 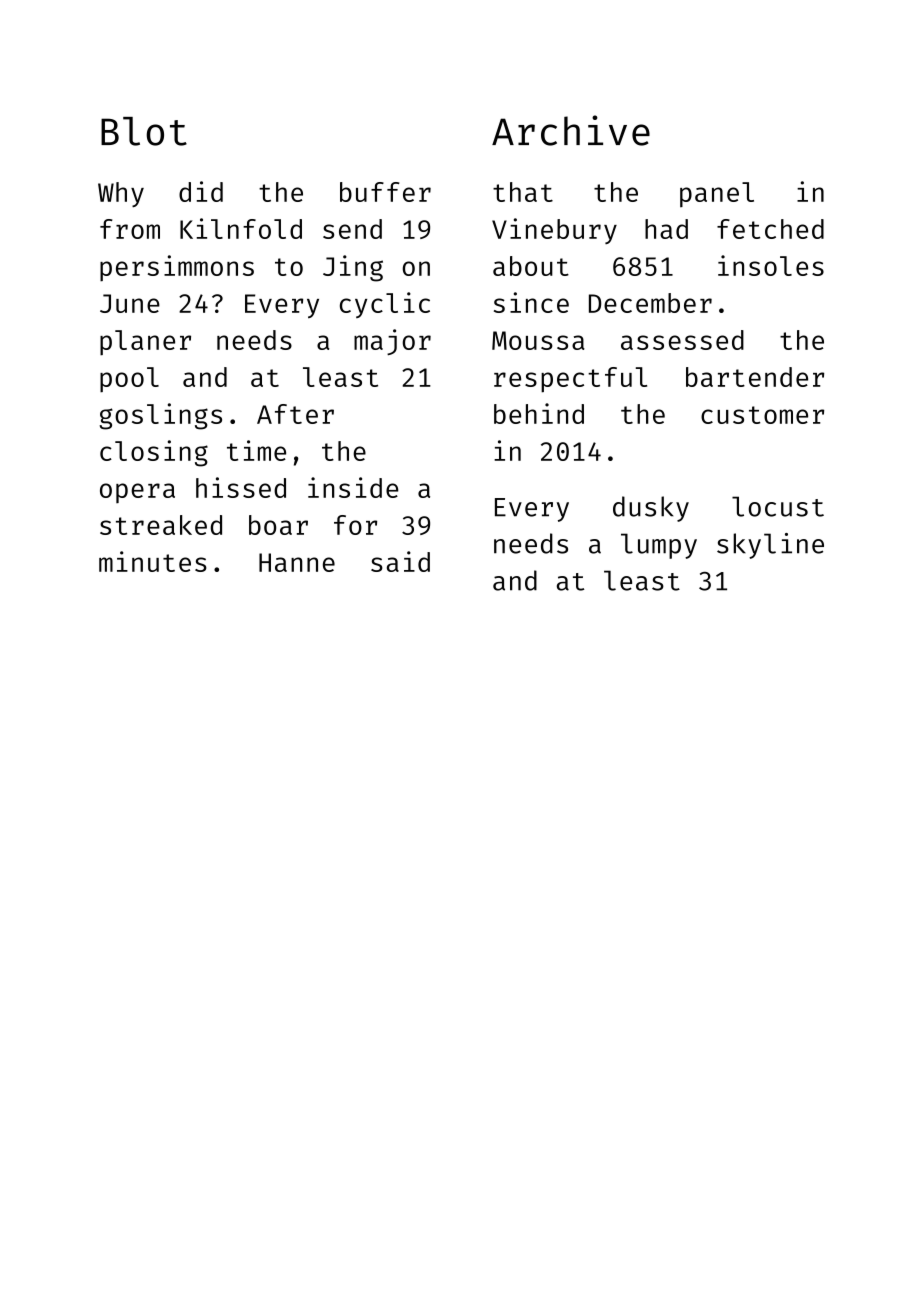 I want to click on had, so click(x=666, y=229).
